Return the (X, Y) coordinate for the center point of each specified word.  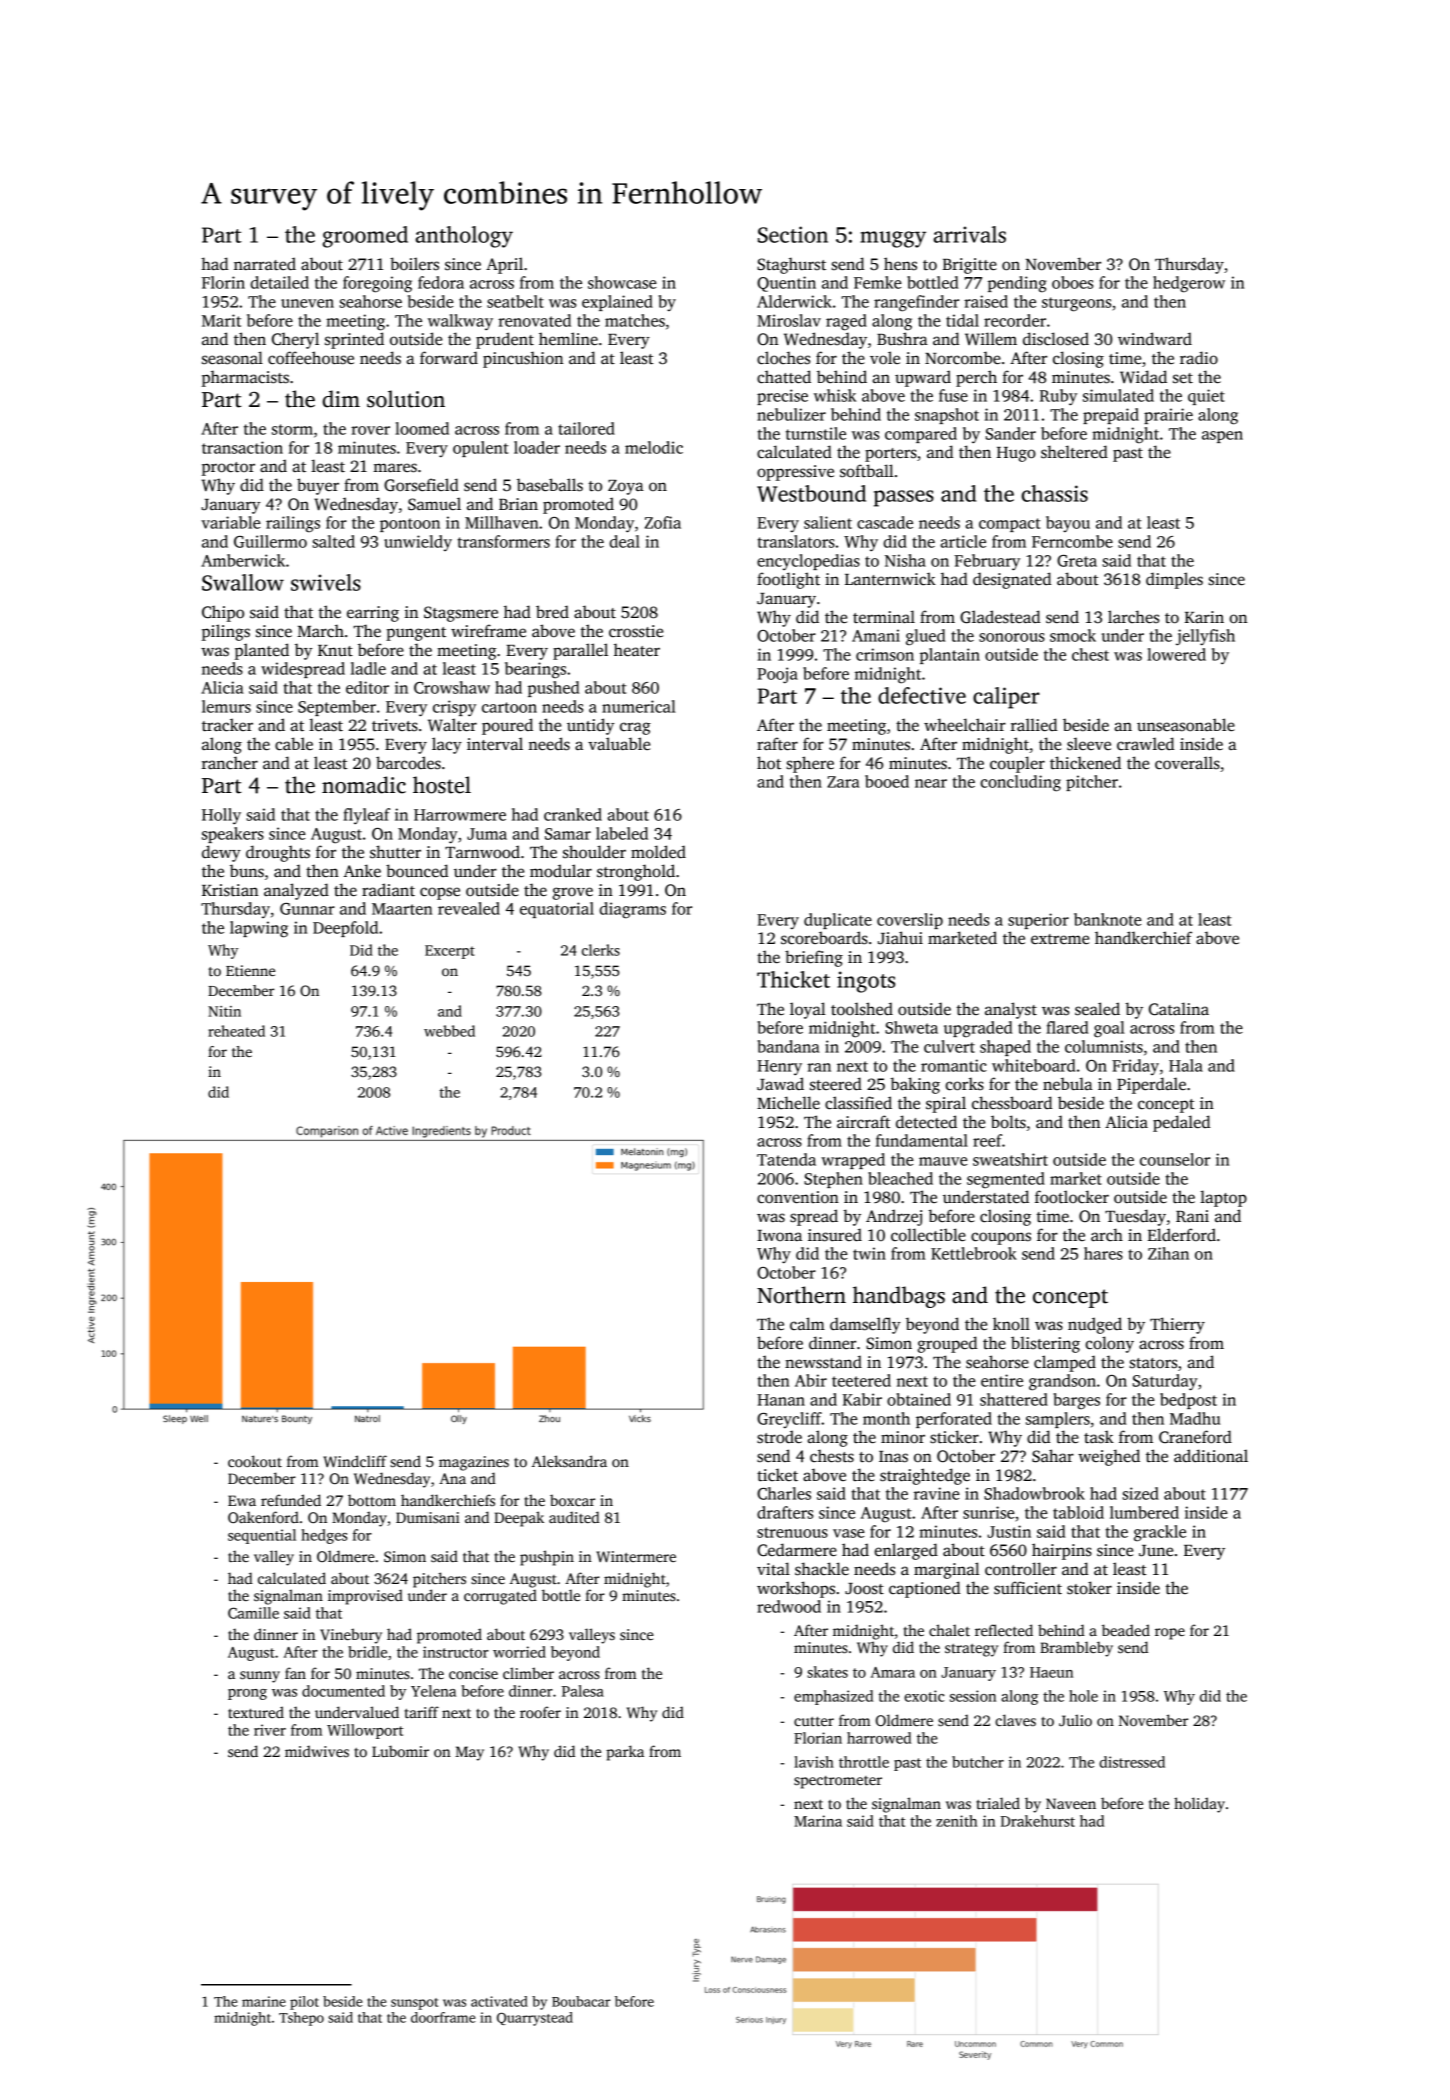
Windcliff (355, 1461)
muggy (893, 239)
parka (625, 1753)
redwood (789, 1606)
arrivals (970, 234)
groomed (365, 237)
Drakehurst (1038, 1821)
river (270, 1730)
